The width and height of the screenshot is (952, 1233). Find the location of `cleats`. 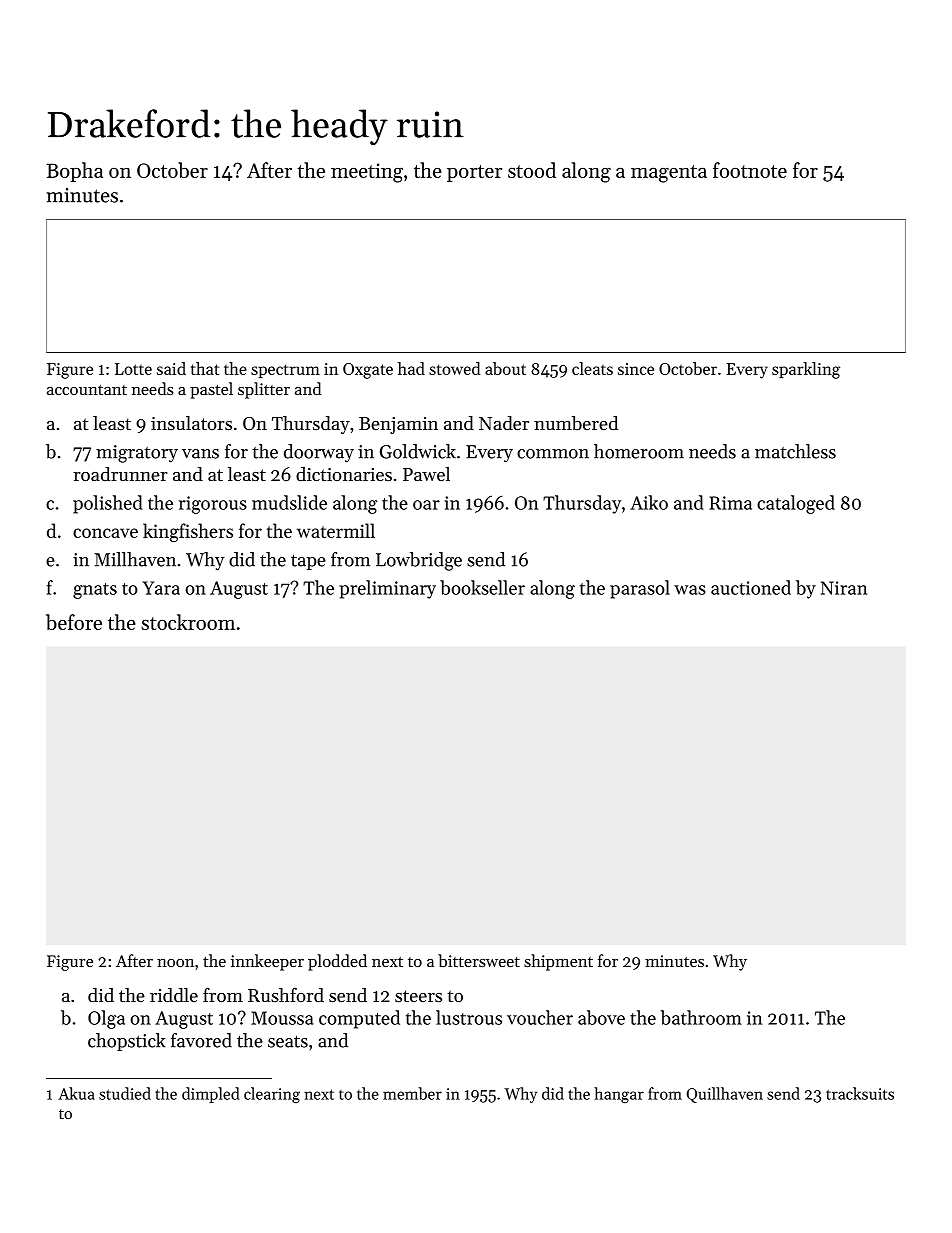

cleats is located at coordinates (592, 368).
